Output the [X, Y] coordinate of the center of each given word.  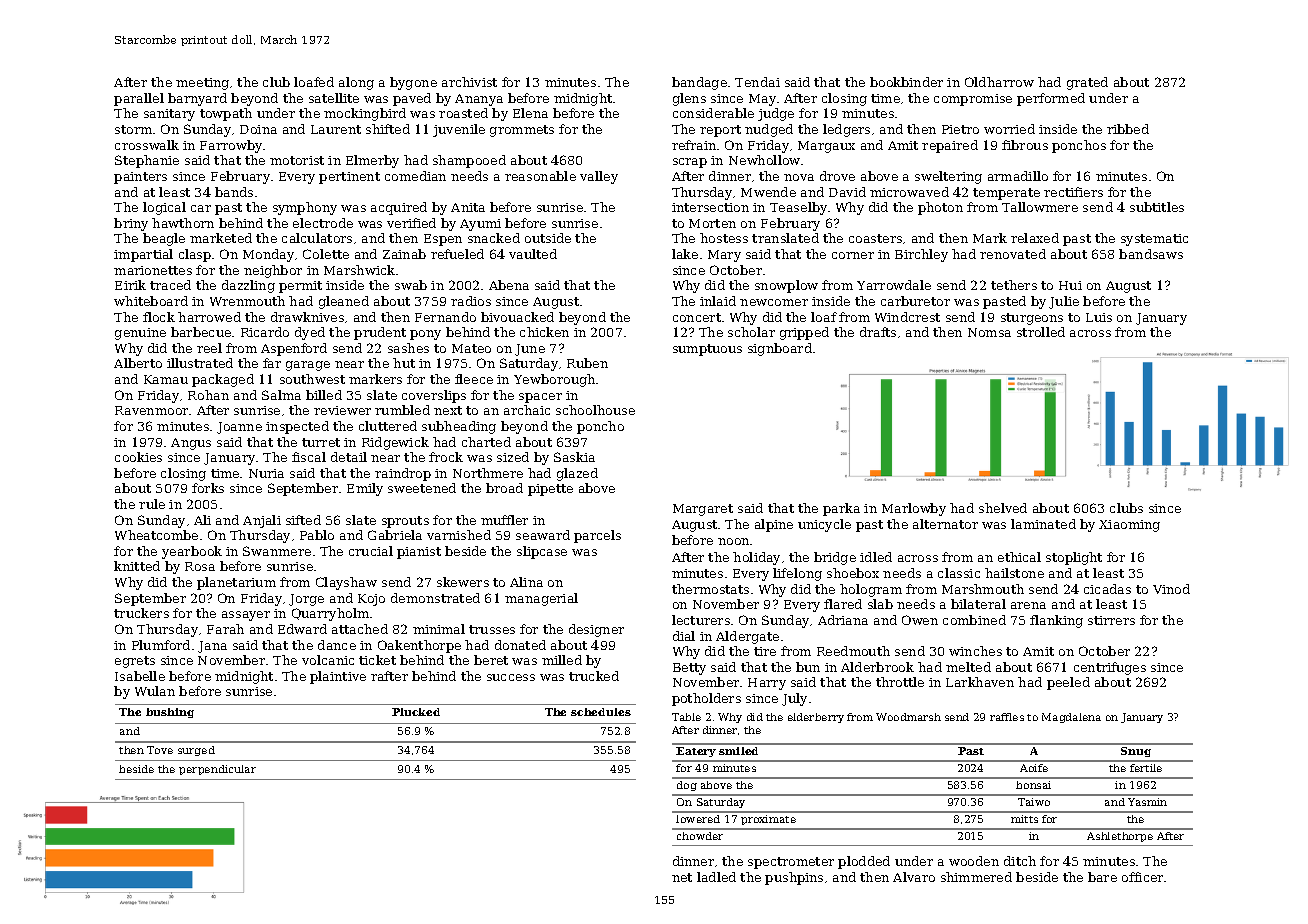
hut [404, 363]
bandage [699, 83]
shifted [388, 129]
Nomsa [989, 332]
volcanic [328, 660]
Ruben [587, 363]
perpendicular [217, 770]
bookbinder [906, 82]
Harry [767, 684]
